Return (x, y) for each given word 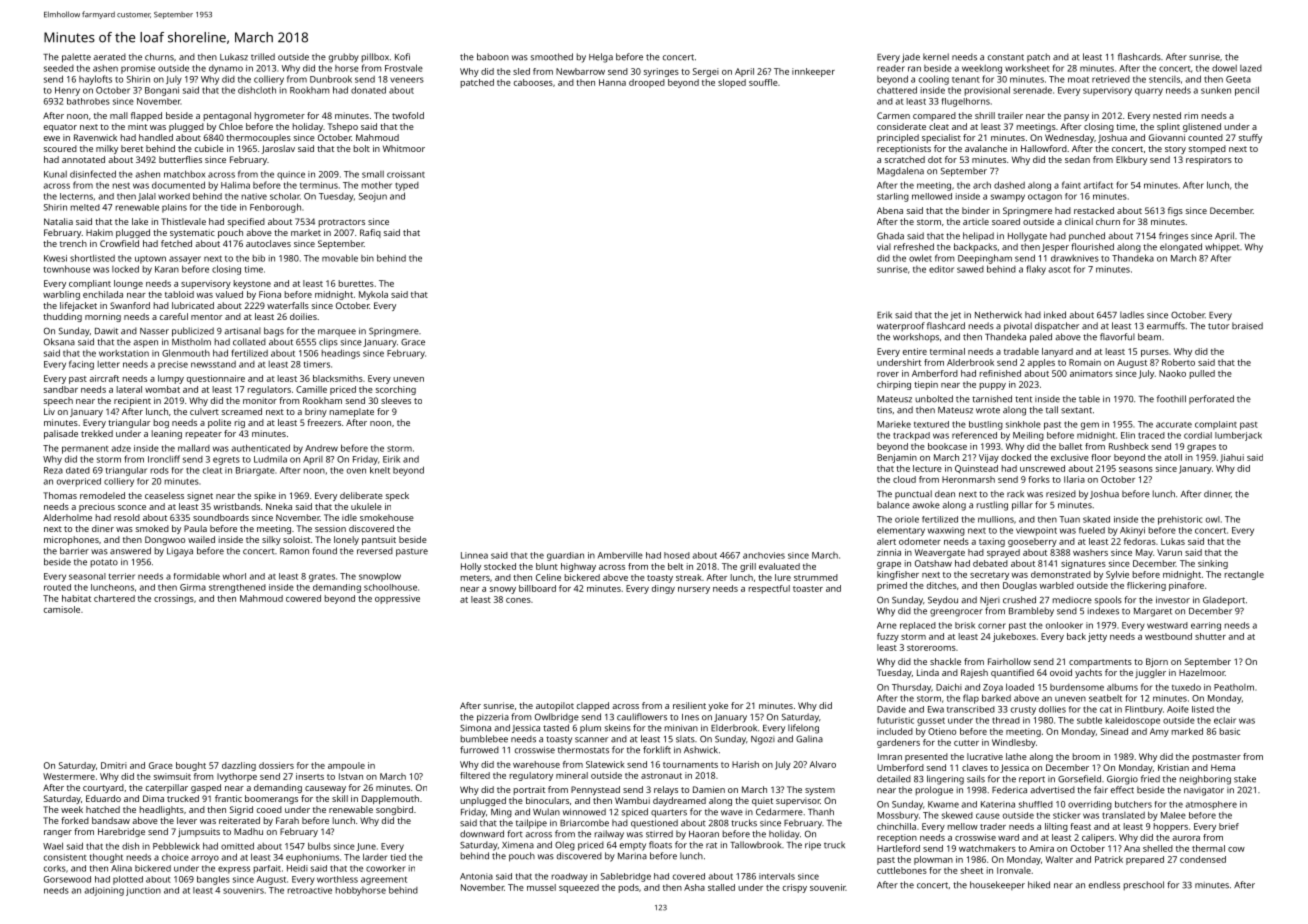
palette (76, 58)
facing (81, 365)
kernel (936, 57)
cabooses (533, 82)
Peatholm (1234, 687)
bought (191, 766)
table (1089, 399)
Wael (53, 846)
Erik (884, 315)
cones (518, 600)
